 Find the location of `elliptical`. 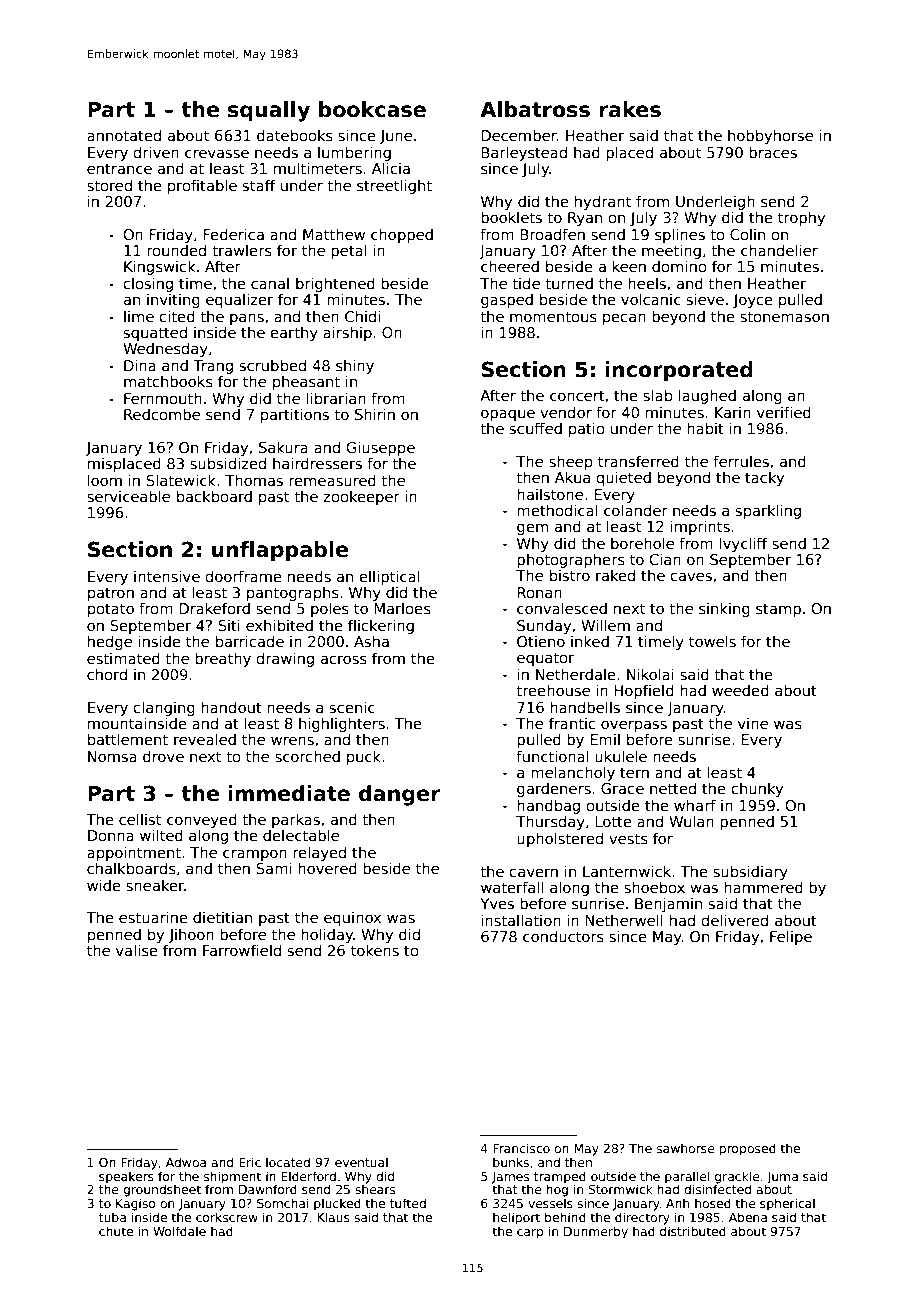

elliptical is located at coordinates (389, 577).
